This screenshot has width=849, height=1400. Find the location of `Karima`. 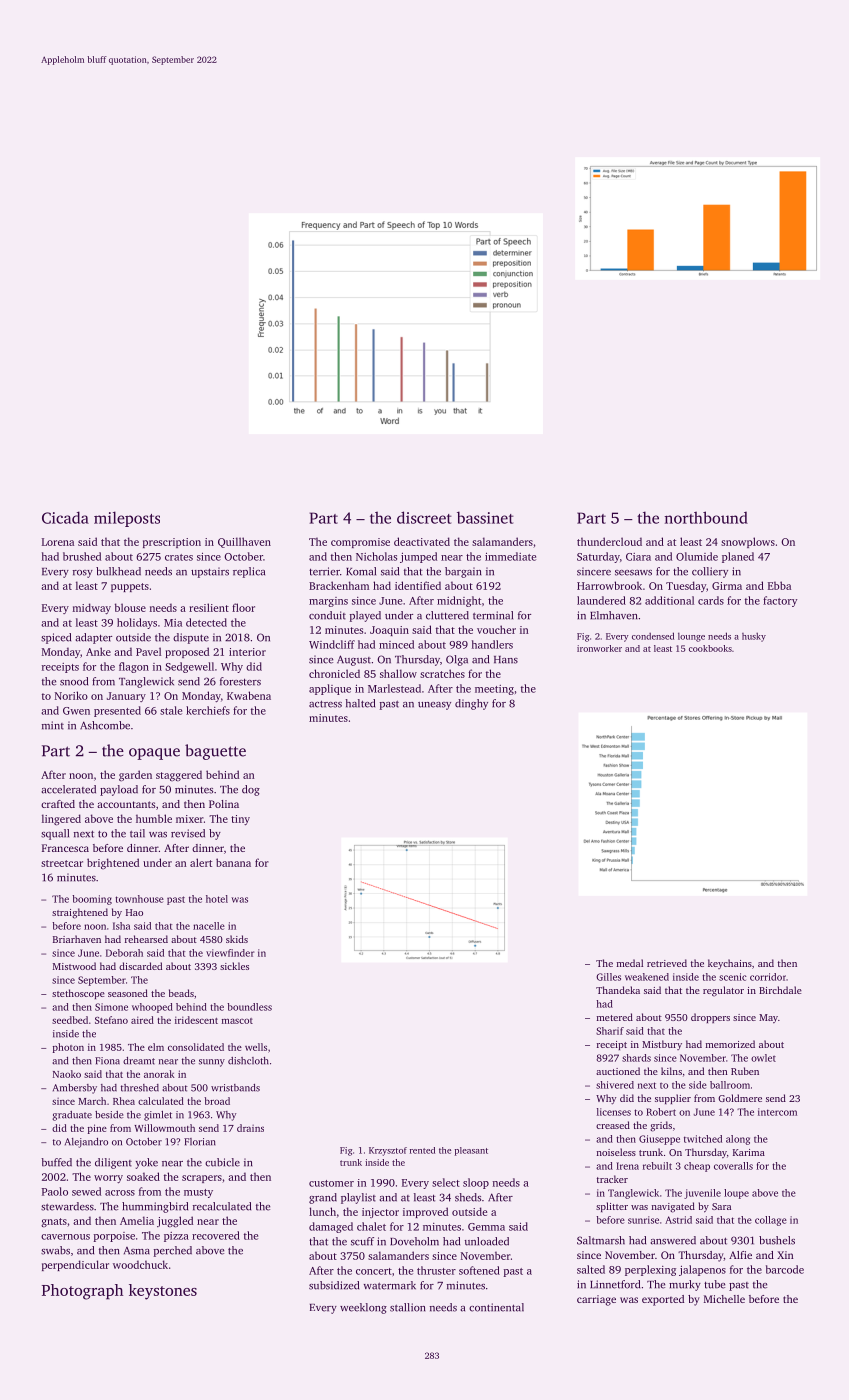

Karima is located at coordinates (749, 1152).
